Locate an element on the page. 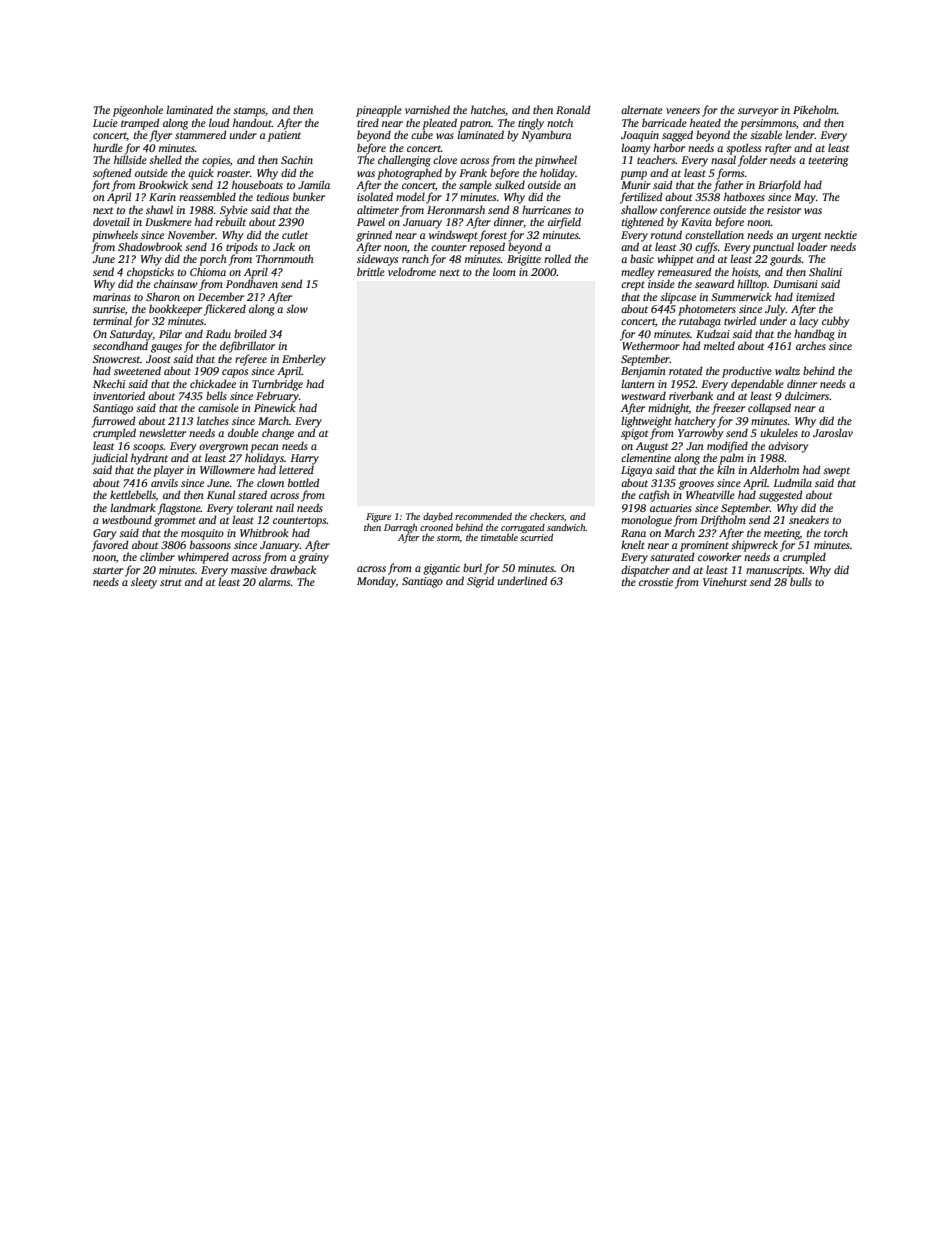 Image resolution: width=952 pixels, height=1233 pixels. Gary is located at coordinates (105, 534).
